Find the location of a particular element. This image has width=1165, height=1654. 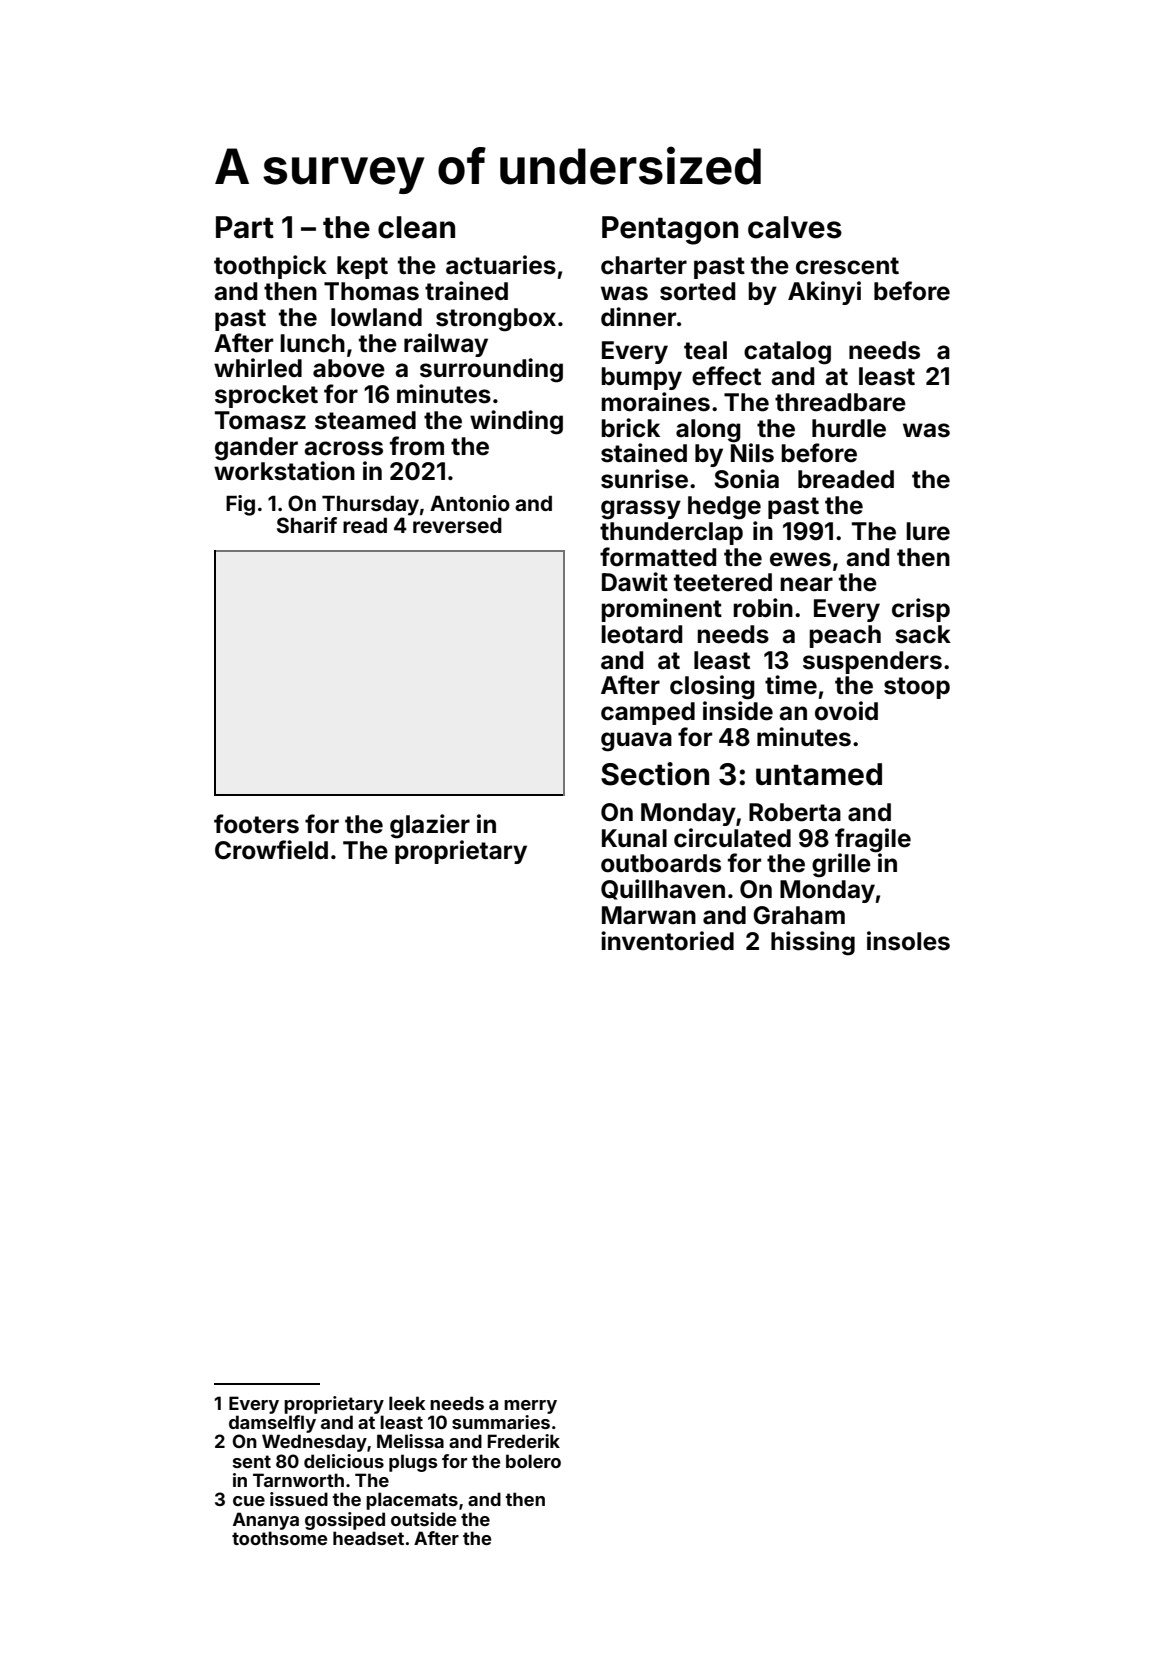

teal is located at coordinates (705, 350).
